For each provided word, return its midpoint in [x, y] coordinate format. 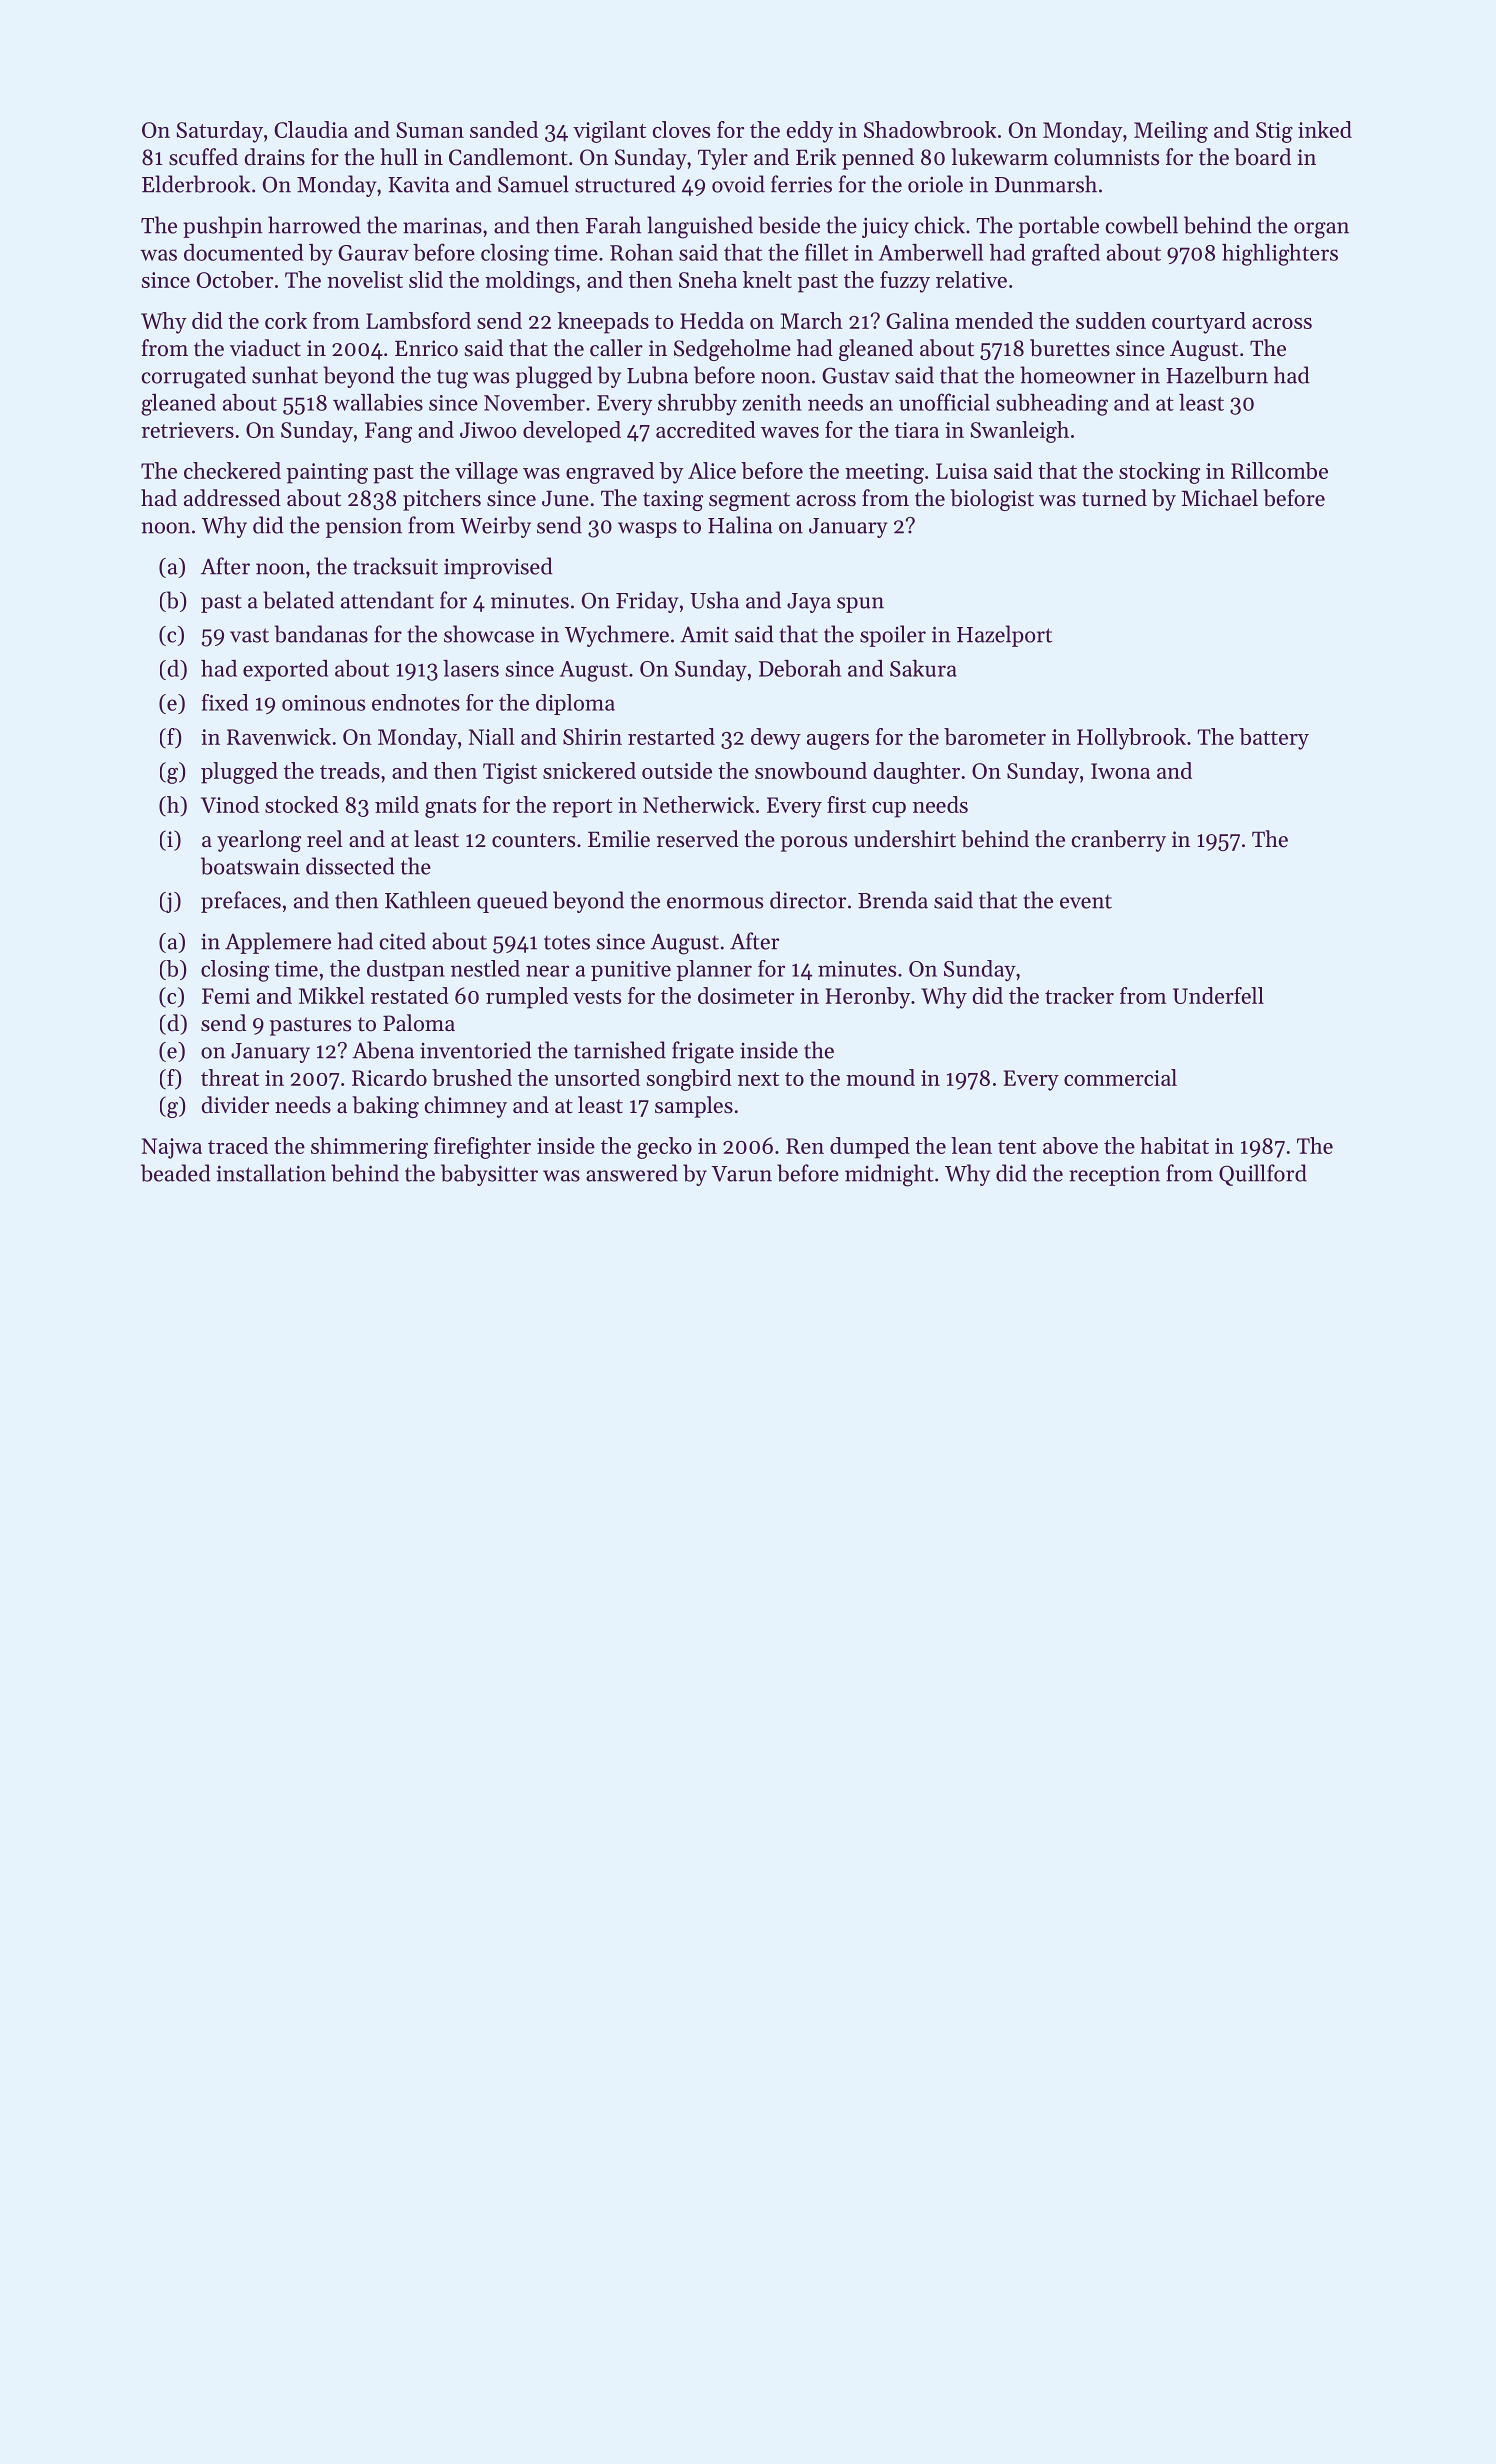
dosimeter [746, 995]
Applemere [278, 943]
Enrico [426, 348]
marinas [442, 225]
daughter [917, 773]
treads [350, 770]
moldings [530, 282]
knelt [767, 279]
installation [271, 1173]
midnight [889, 1175]
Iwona [1120, 771]
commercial [1120, 1077]
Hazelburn [1217, 375]
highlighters [1280, 255]
